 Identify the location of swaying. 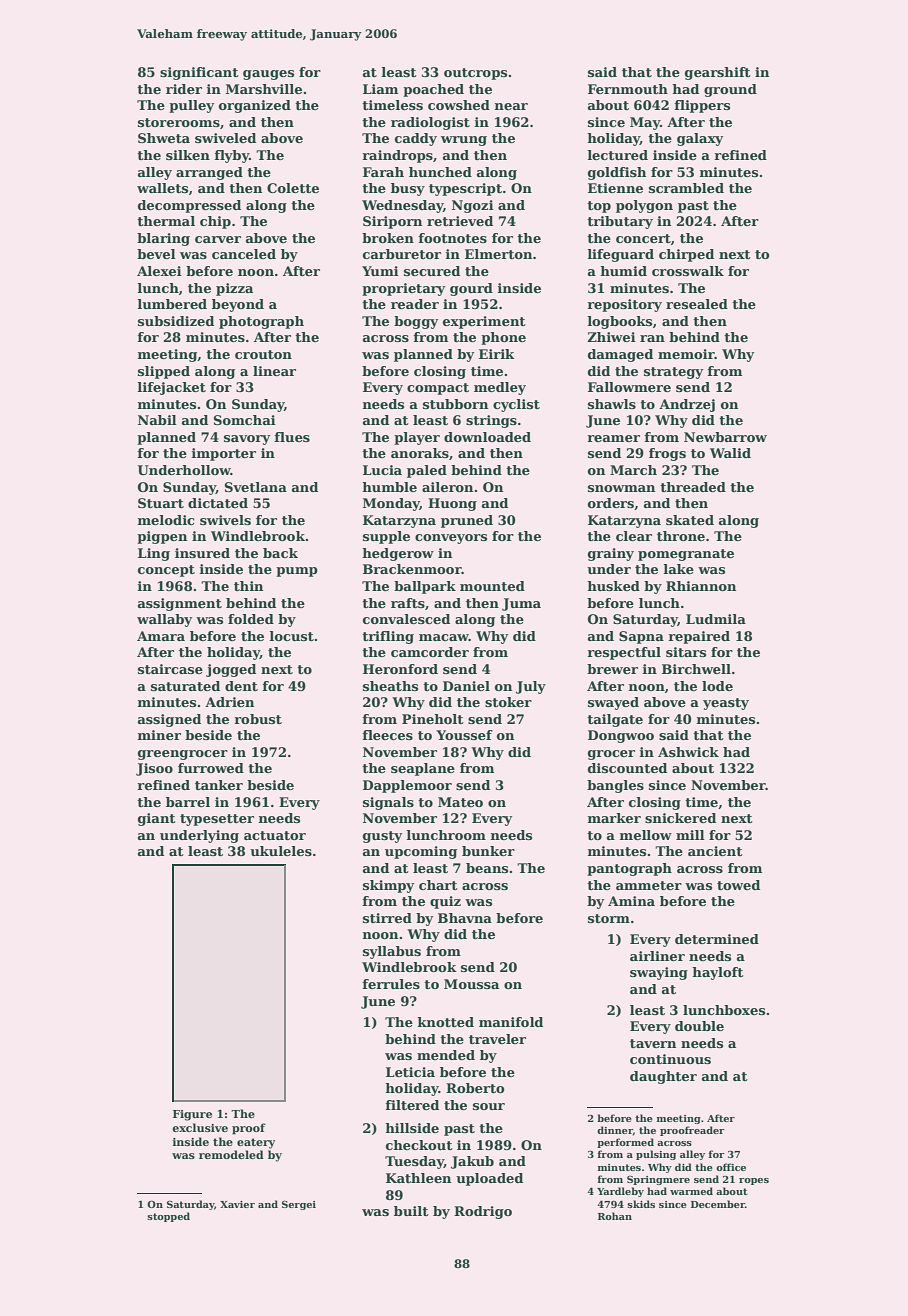
(659, 973).
